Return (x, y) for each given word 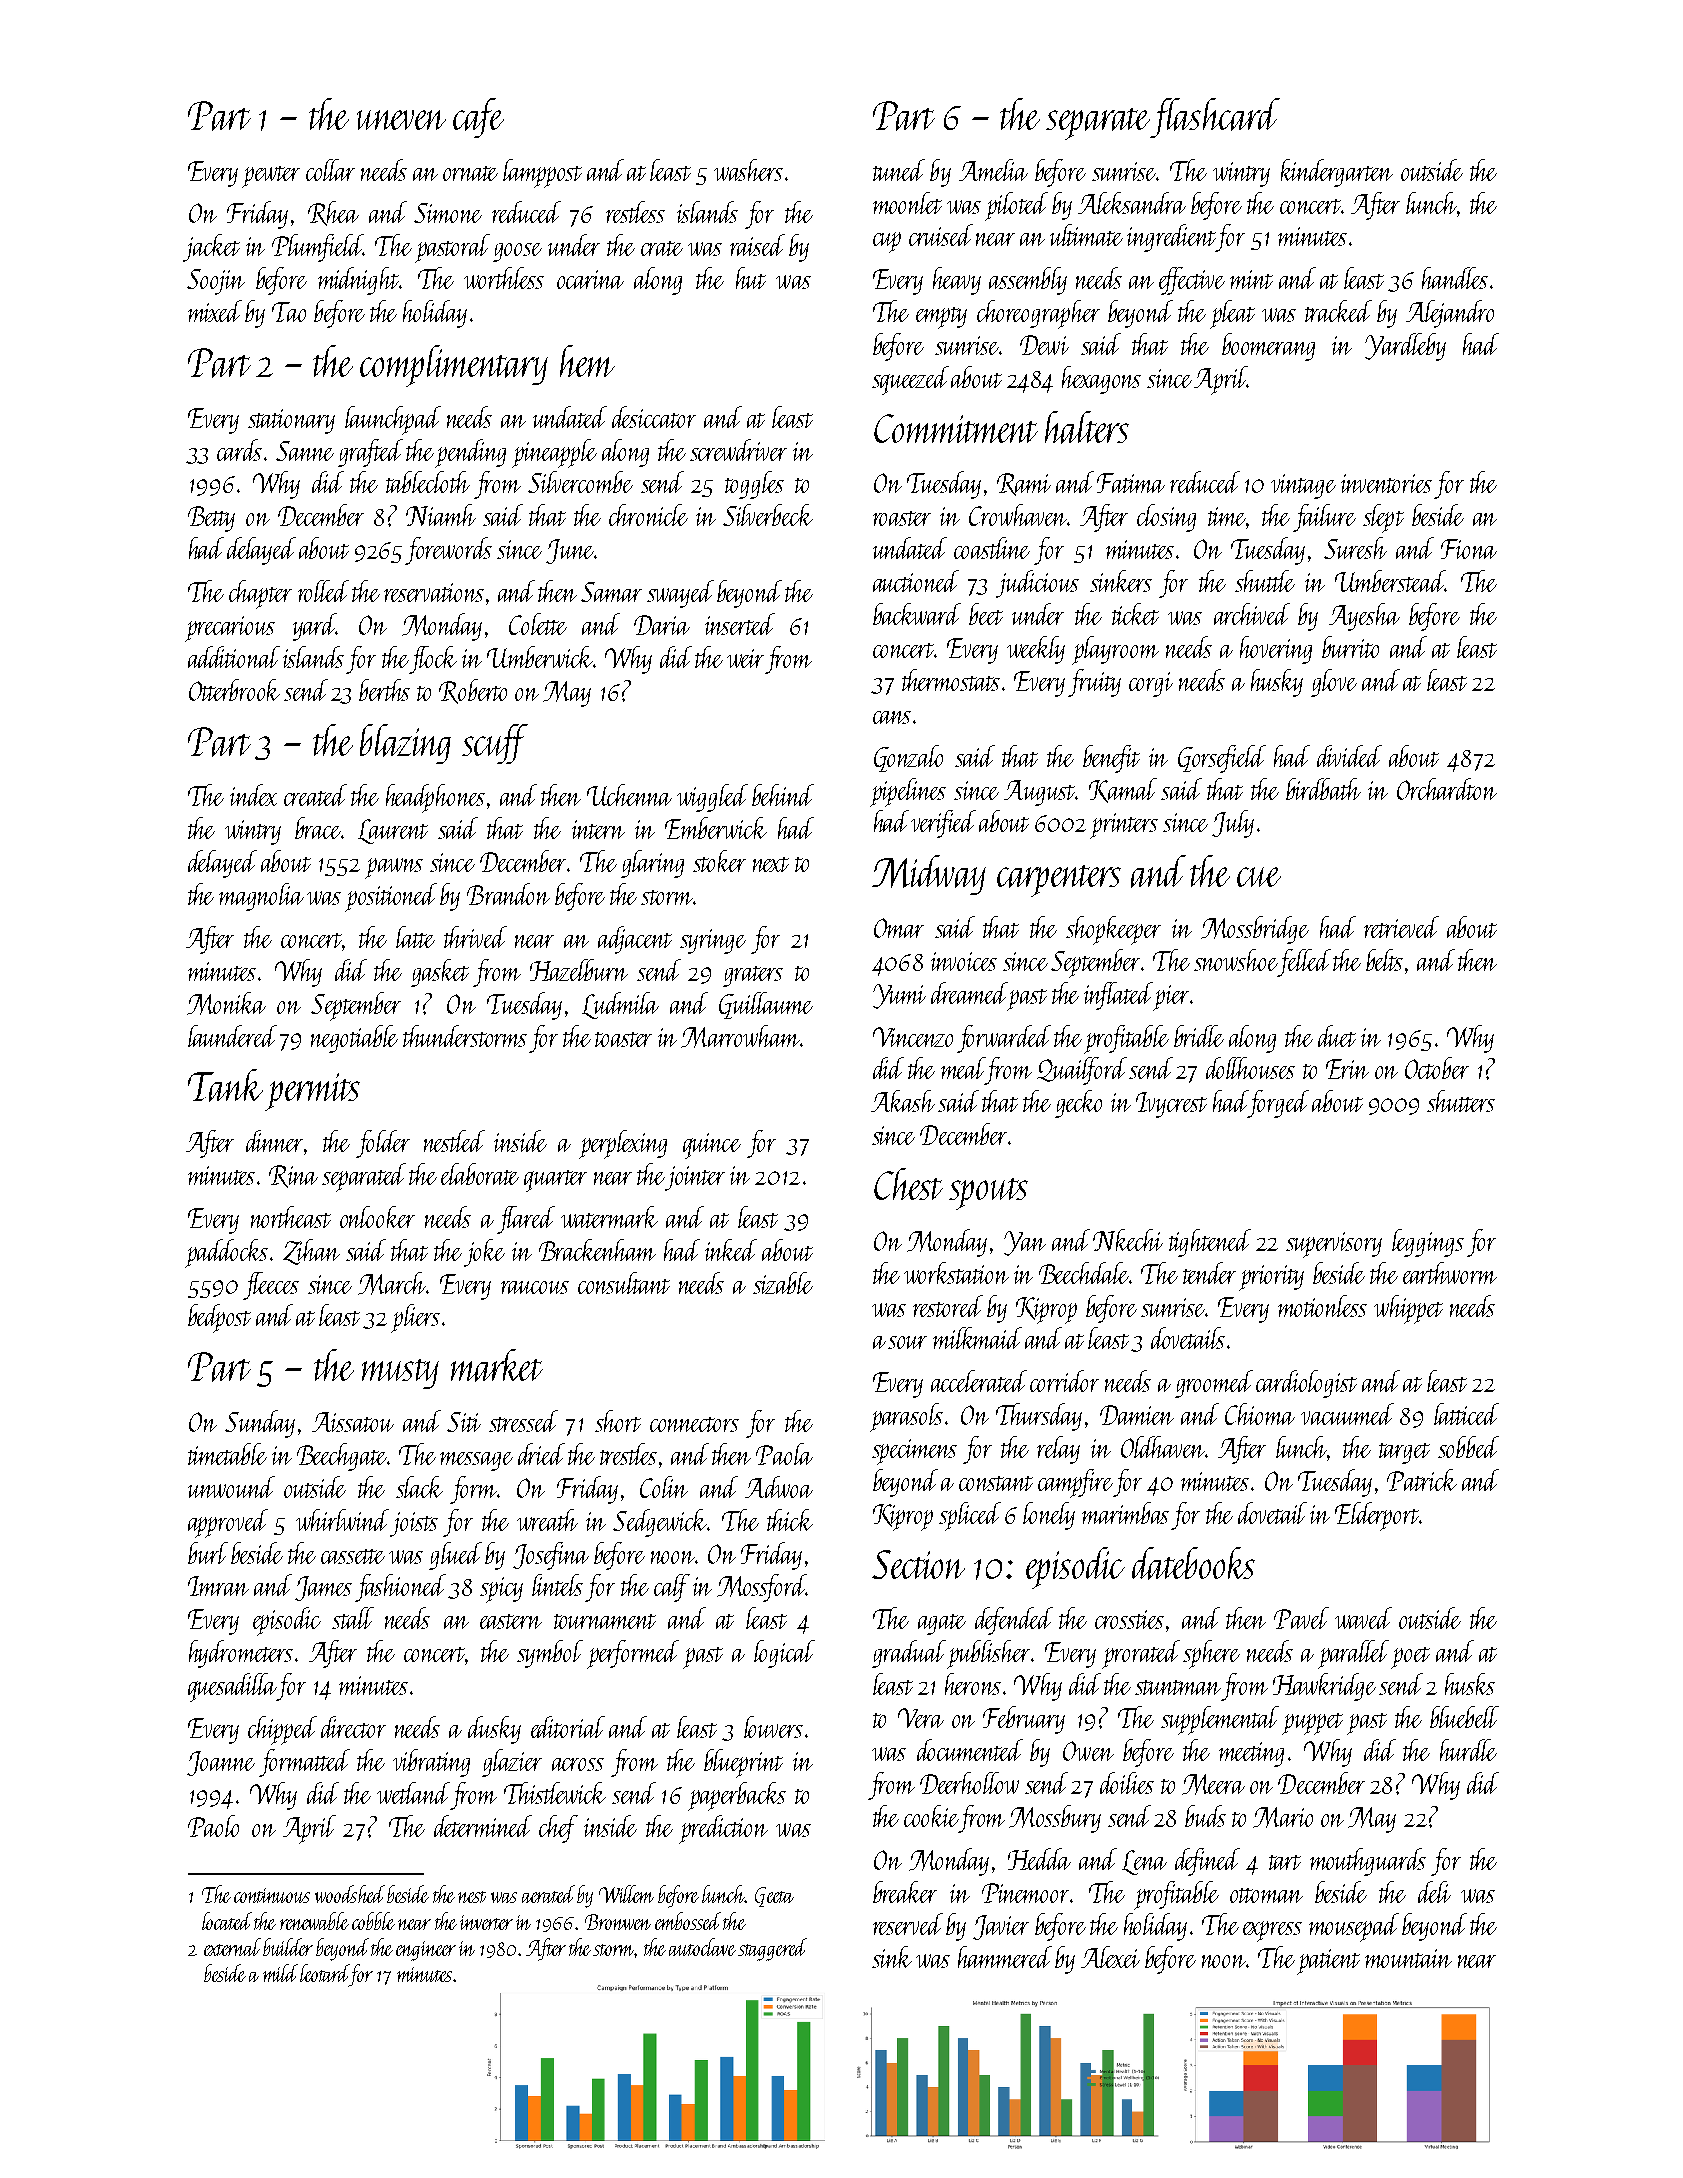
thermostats (951, 680)
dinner (274, 1141)
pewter (271, 177)
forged (1279, 1104)
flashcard (1215, 118)
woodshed (350, 1894)
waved (1363, 1618)
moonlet (907, 203)
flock (433, 660)
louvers (773, 1727)
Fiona (1469, 549)
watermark (609, 1217)
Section (918, 1564)
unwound (231, 1487)
